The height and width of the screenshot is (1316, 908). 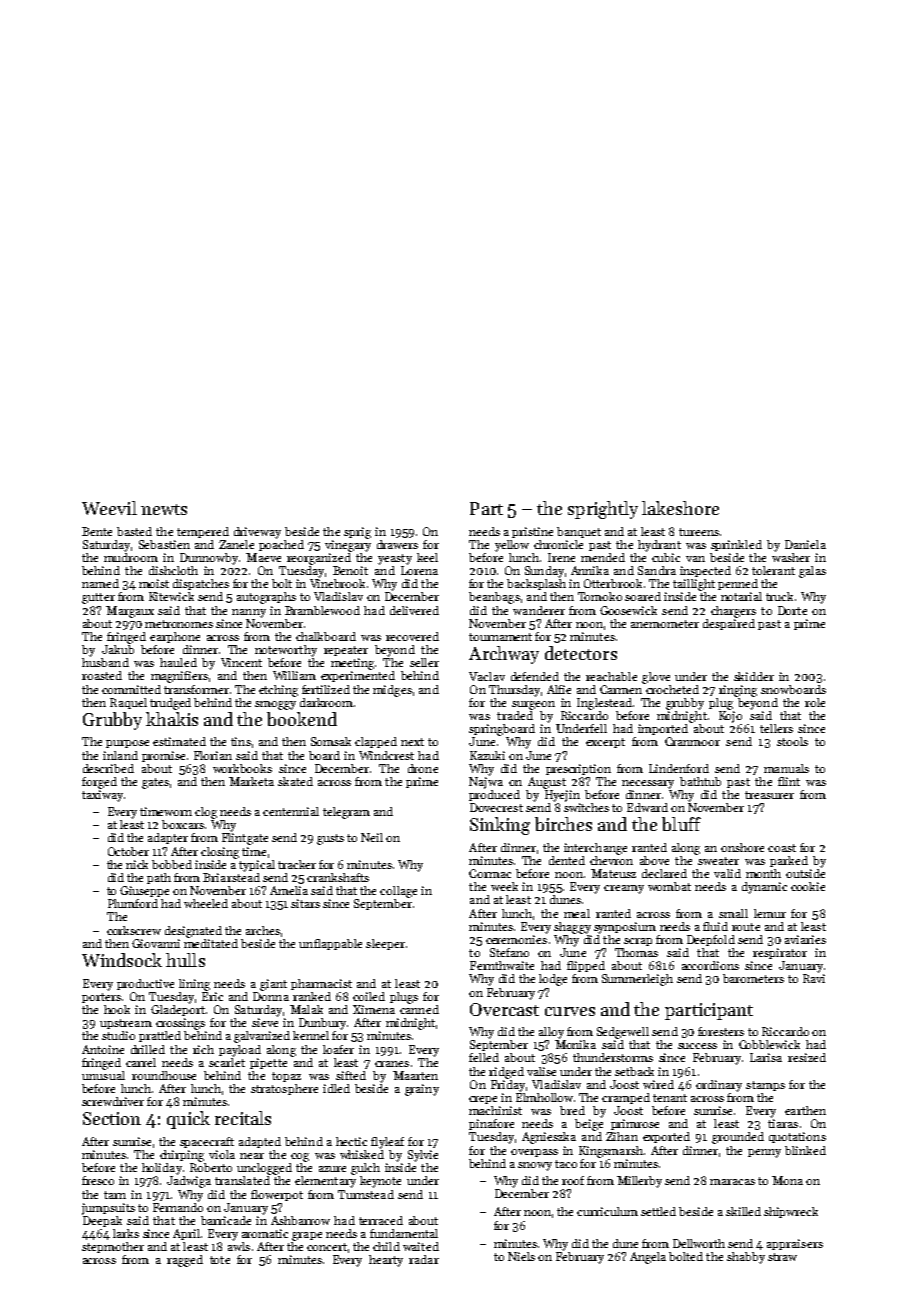 I want to click on lakeshore, so click(x=680, y=508).
